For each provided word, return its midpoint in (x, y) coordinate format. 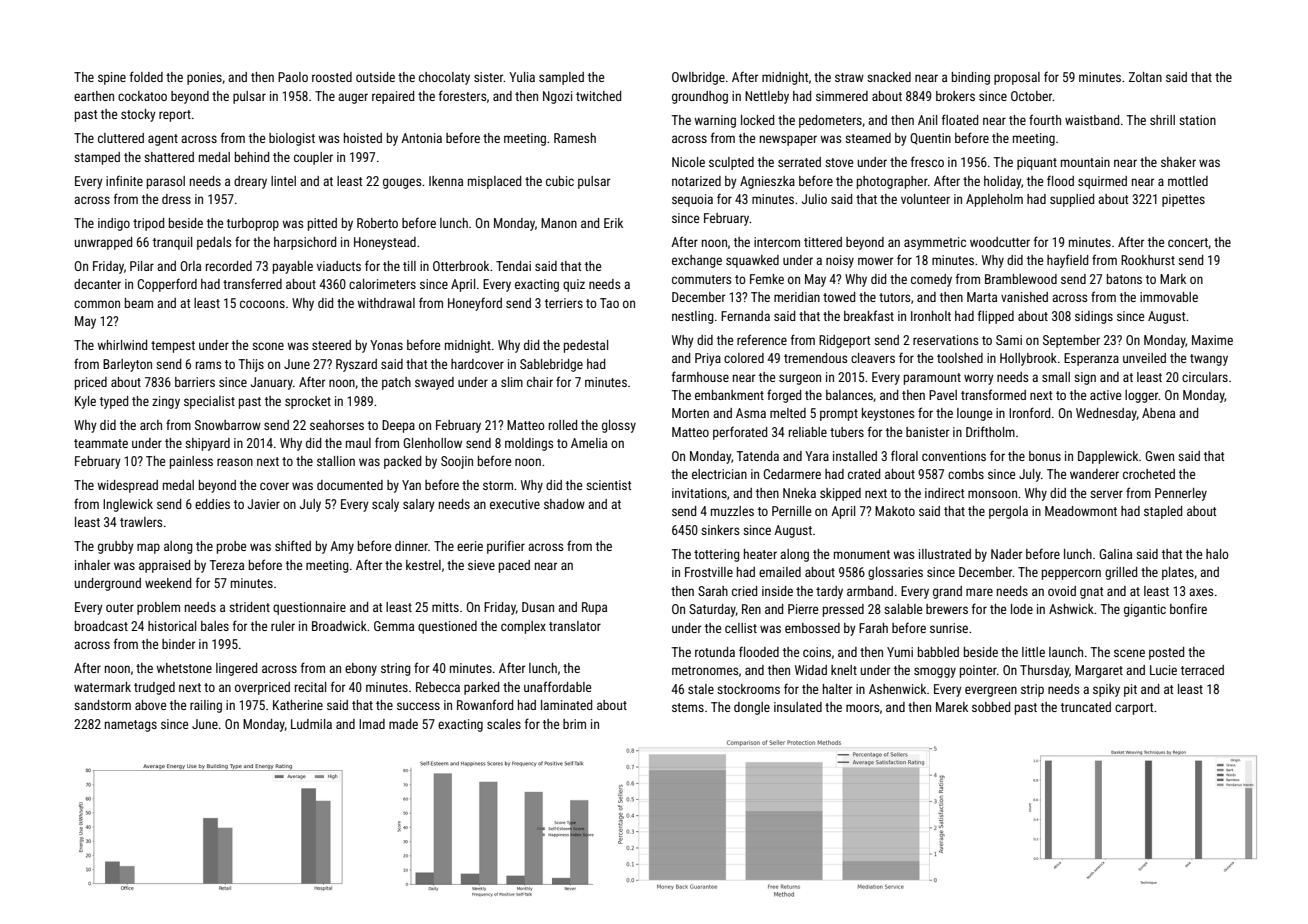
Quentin (930, 139)
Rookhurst (1148, 260)
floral (904, 455)
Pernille (791, 511)
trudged (154, 688)
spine (112, 78)
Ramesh (575, 138)
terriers (564, 303)
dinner (411, 546)
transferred (252, 283)
